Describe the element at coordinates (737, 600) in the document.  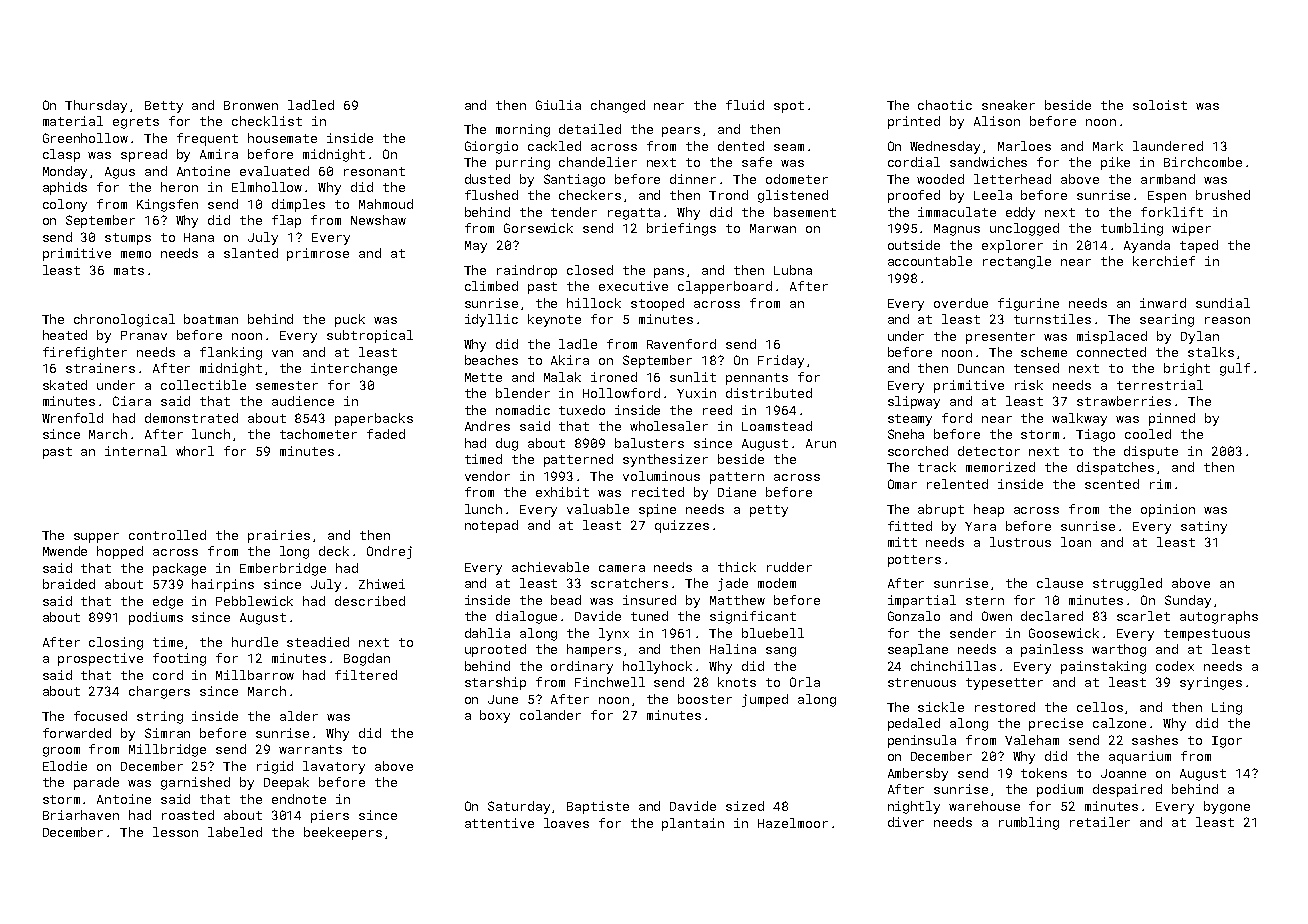
I see `Matthew` at that location.
